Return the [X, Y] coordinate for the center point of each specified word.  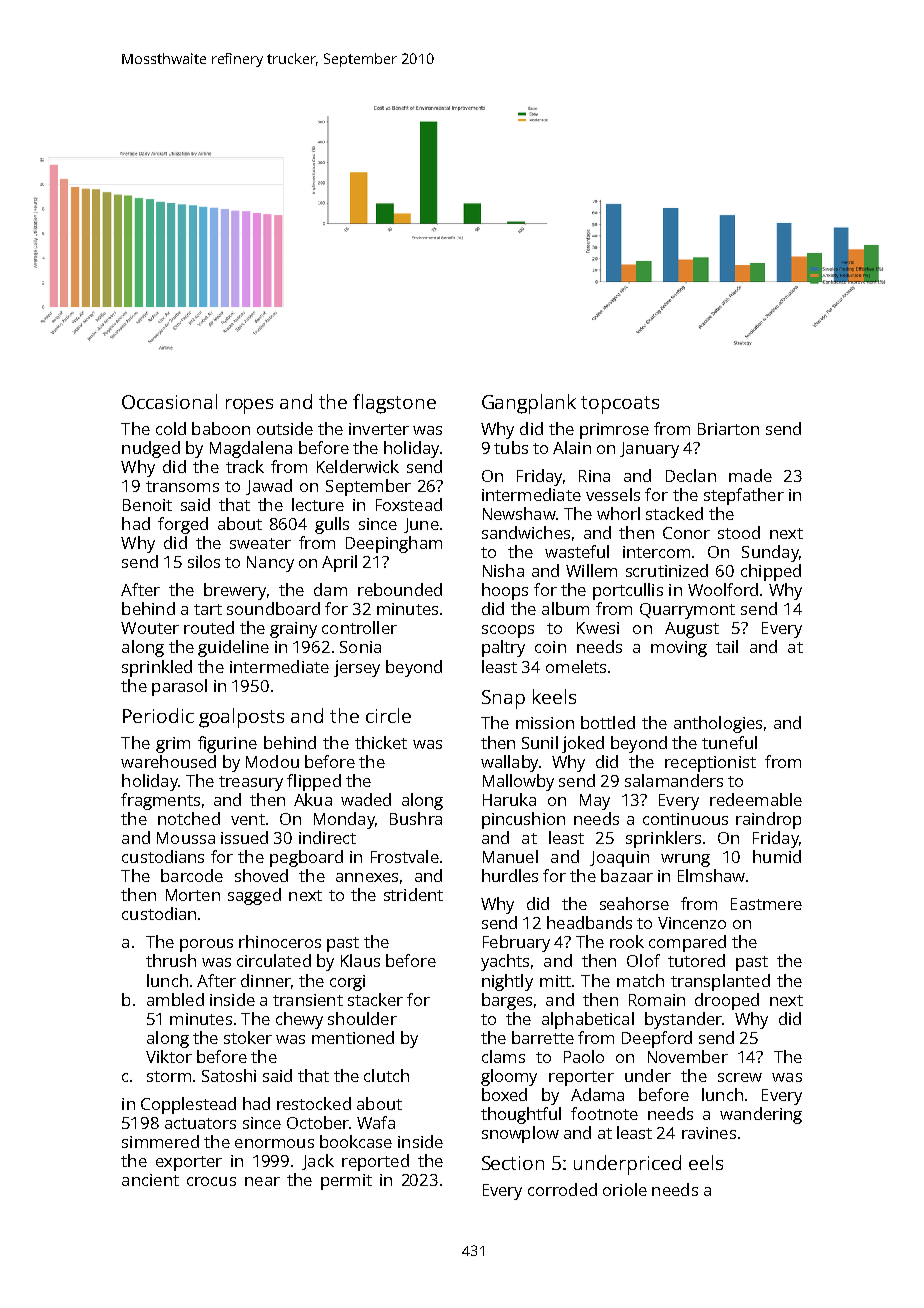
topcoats [620, 405]
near [262, 1181]
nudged [151, 449]
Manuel [510, 856]
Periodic [158, 715]
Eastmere [766, 904]
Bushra [416, 818]
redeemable [756, 799]
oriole [625, 1189]
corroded [562, 1189]
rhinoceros [280, 941]
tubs [511, 447]
